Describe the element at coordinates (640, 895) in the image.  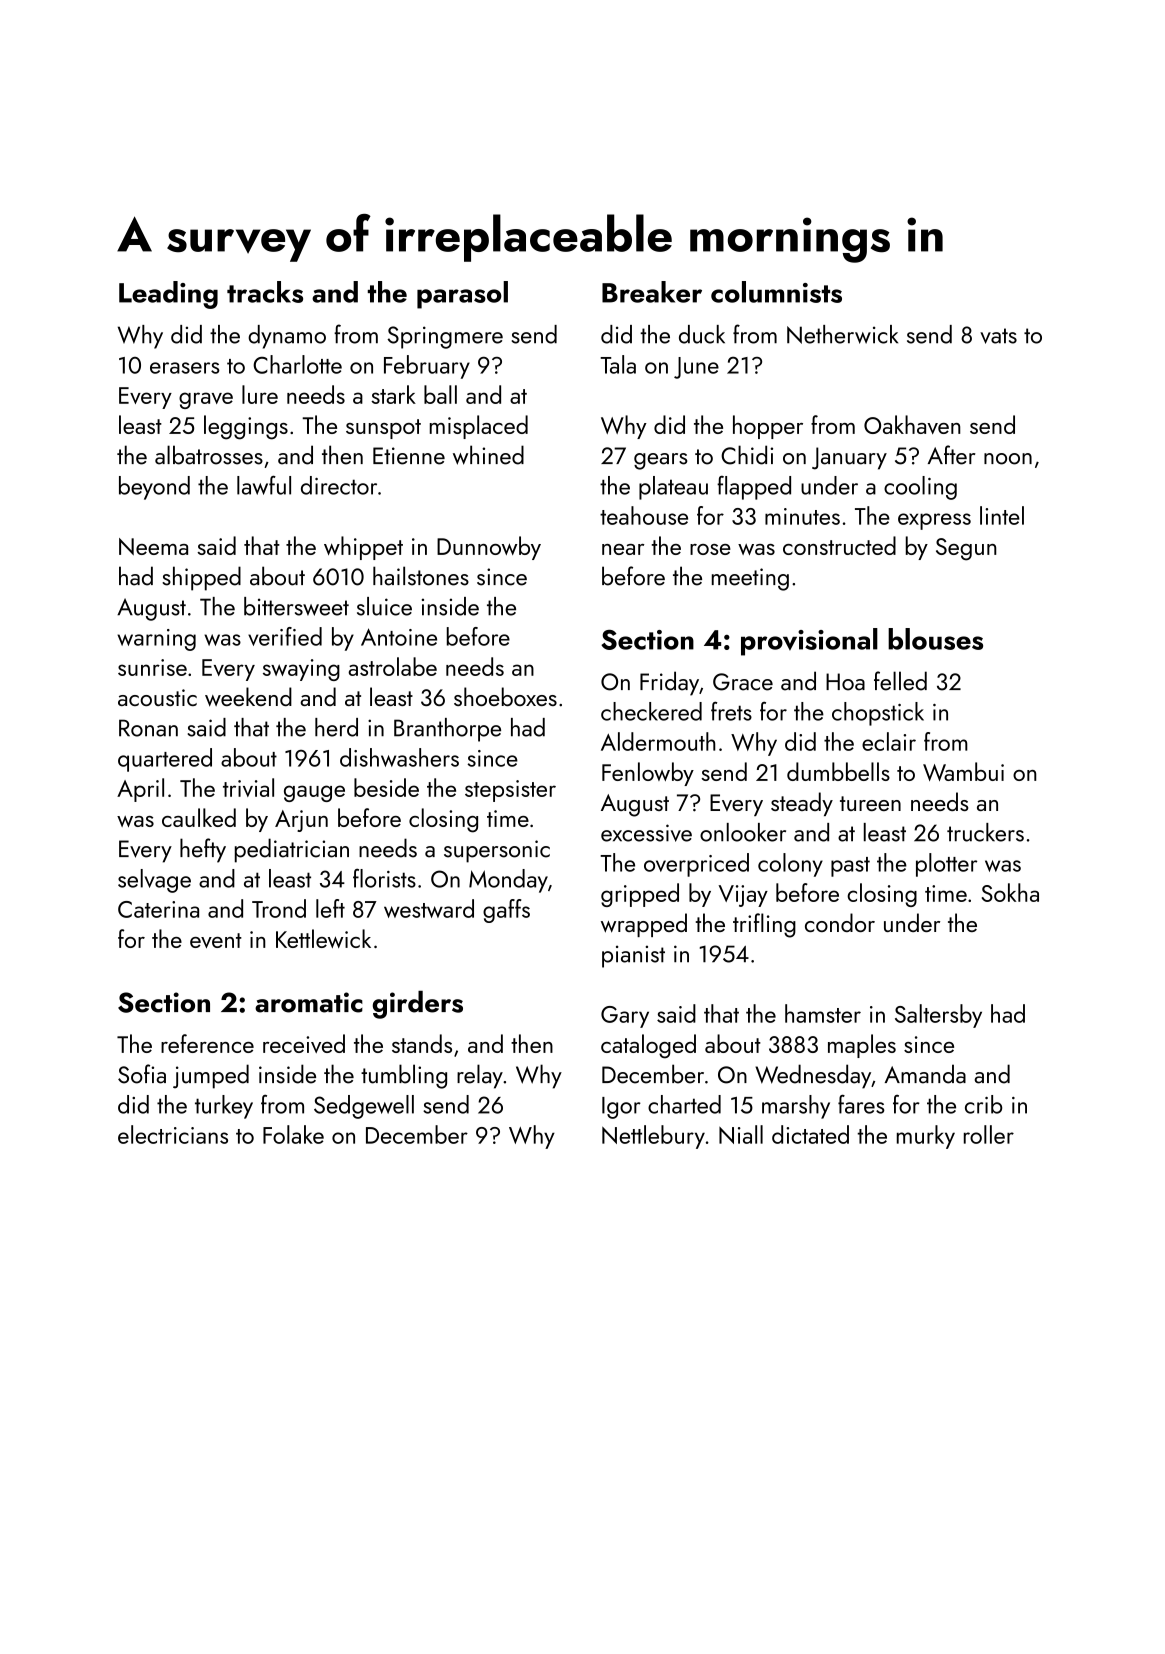
I see `gripped` at that location.
